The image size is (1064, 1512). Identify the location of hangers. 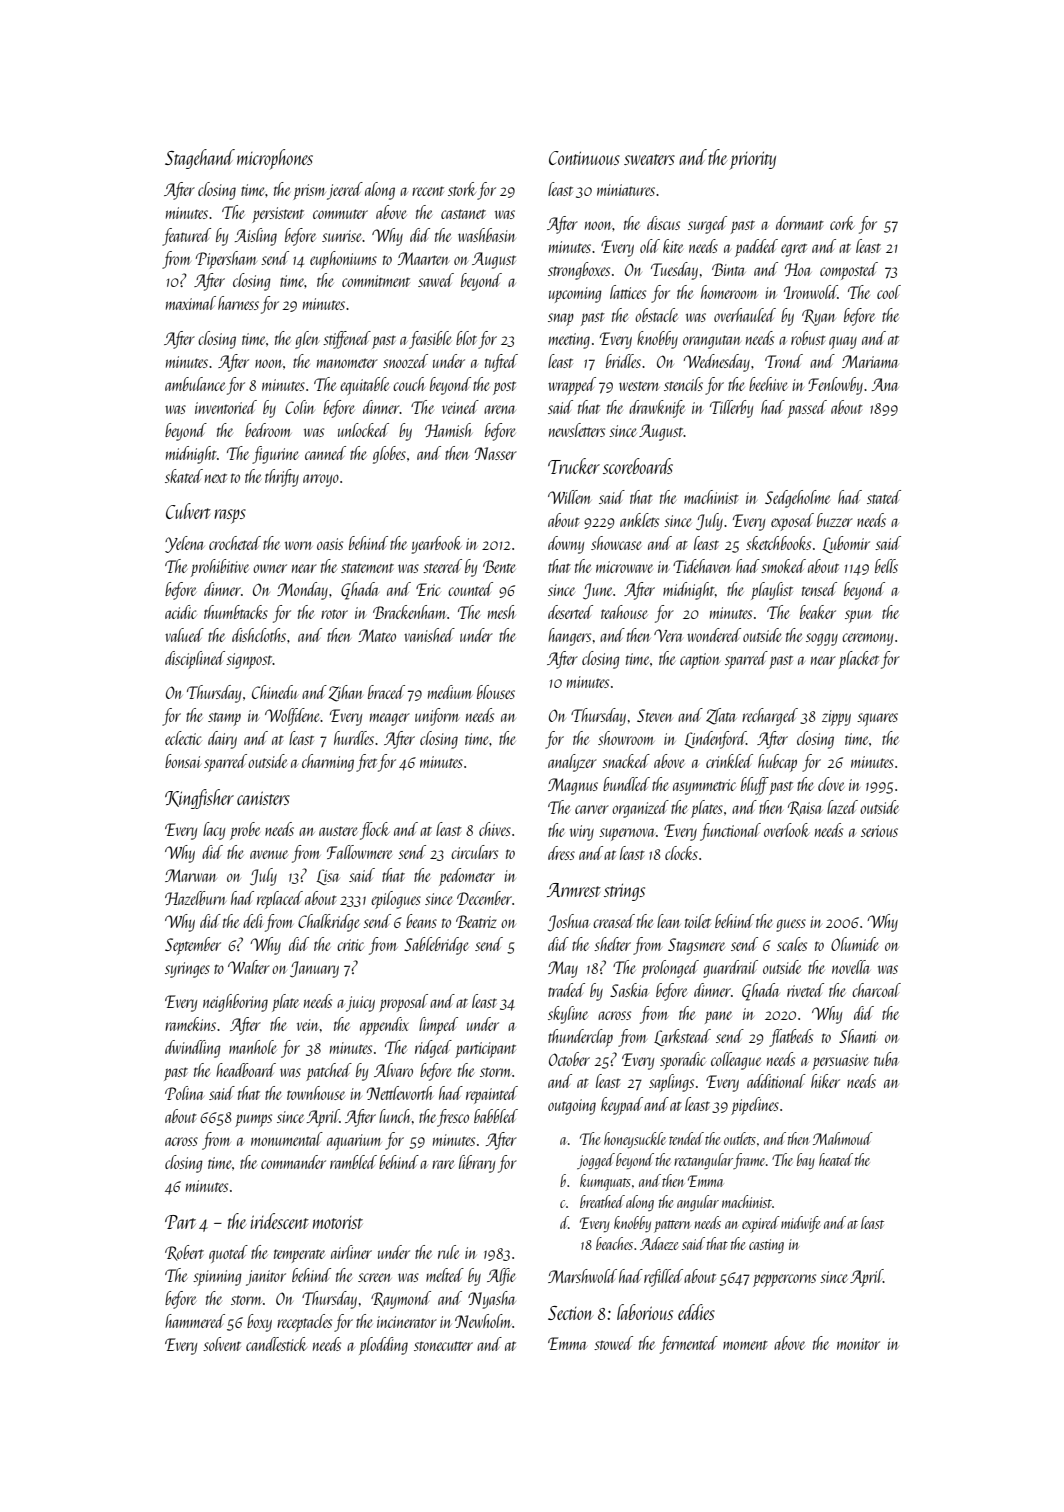
(569, 637).
